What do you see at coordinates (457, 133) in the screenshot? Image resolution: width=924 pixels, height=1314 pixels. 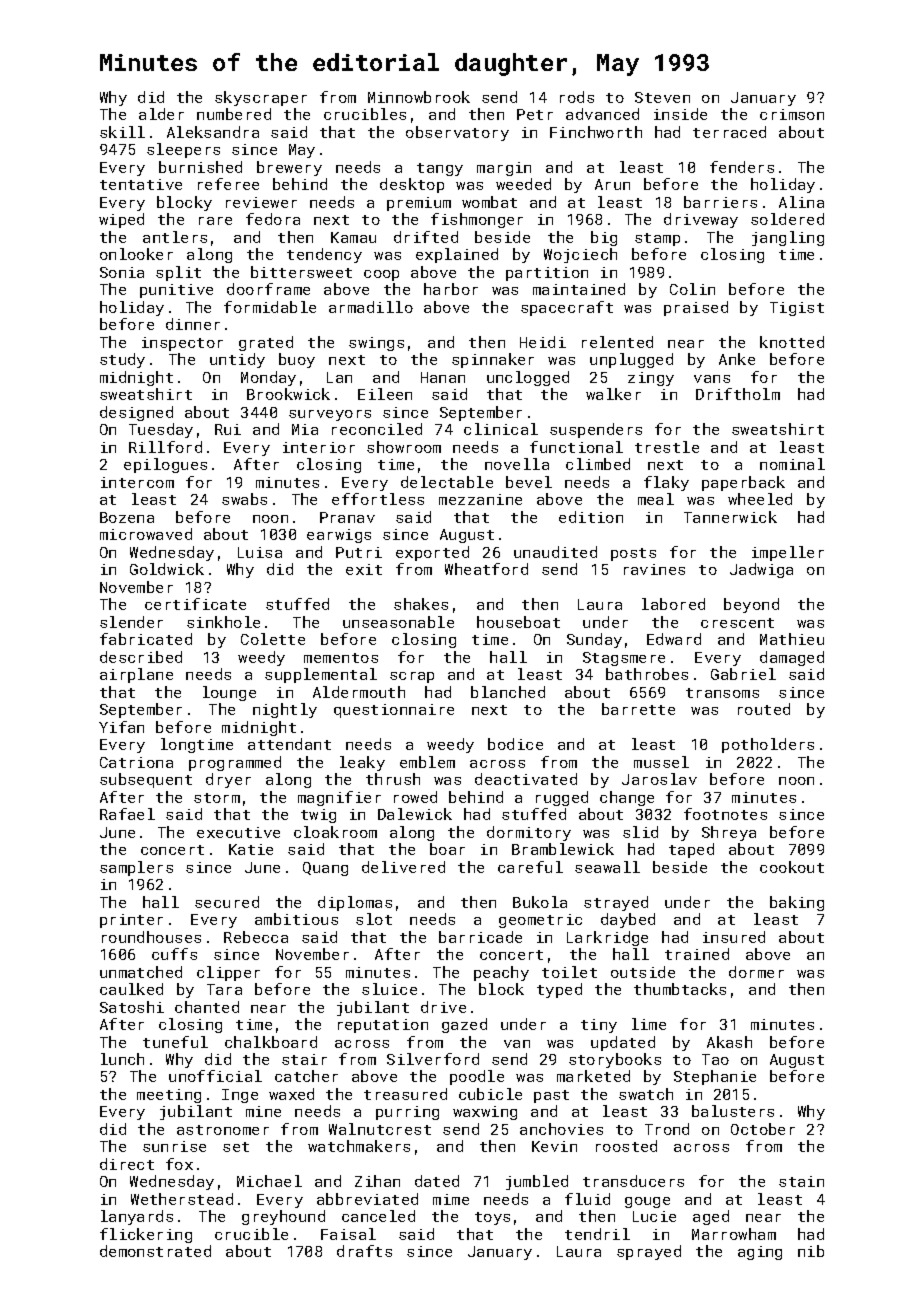 I see `observatory` at bounding box center [457, 133].
